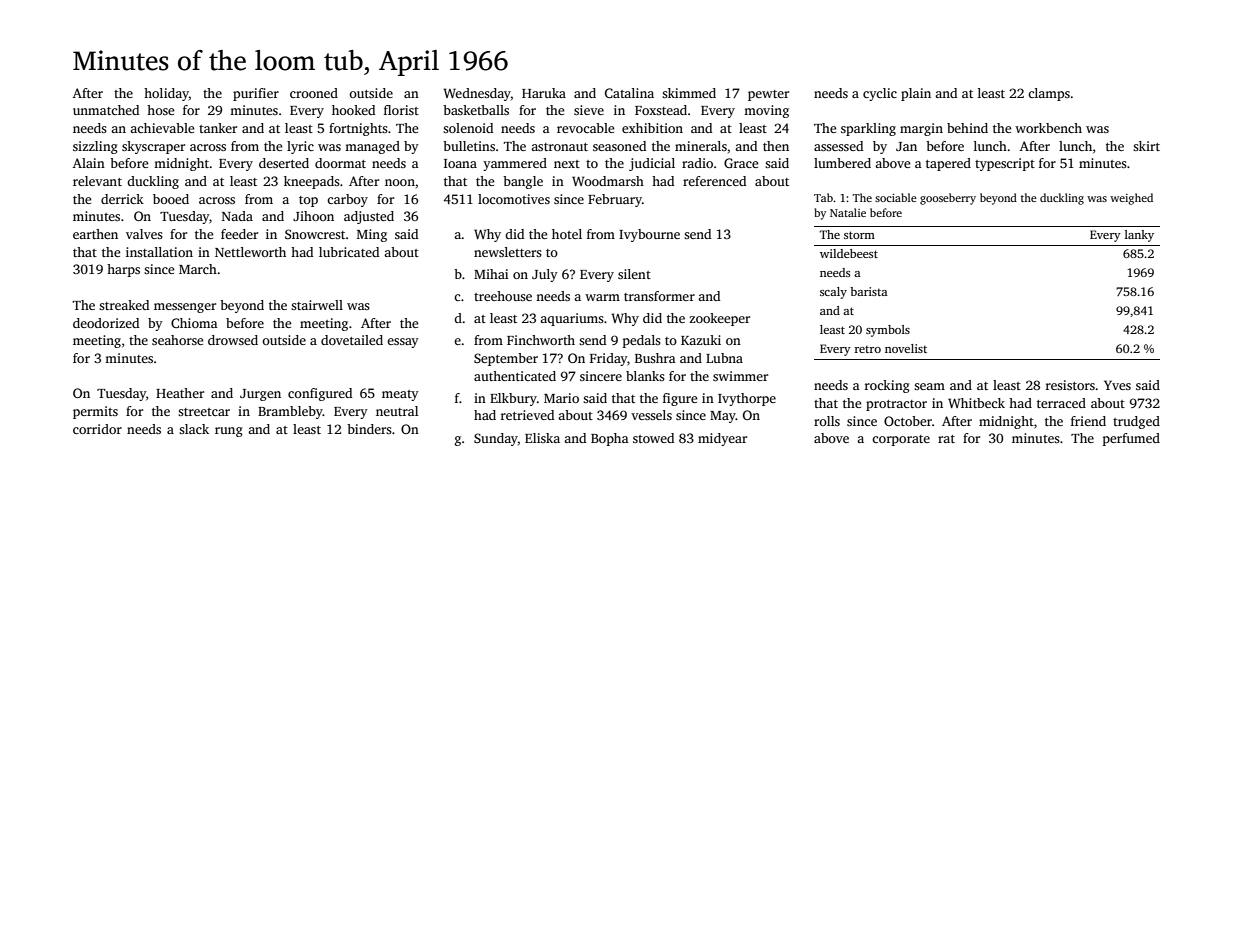 This screenshot has width=1233, height=952. Describe the element at coordinates (180, 393) in the screenshot. I see `Heather` at that location.
